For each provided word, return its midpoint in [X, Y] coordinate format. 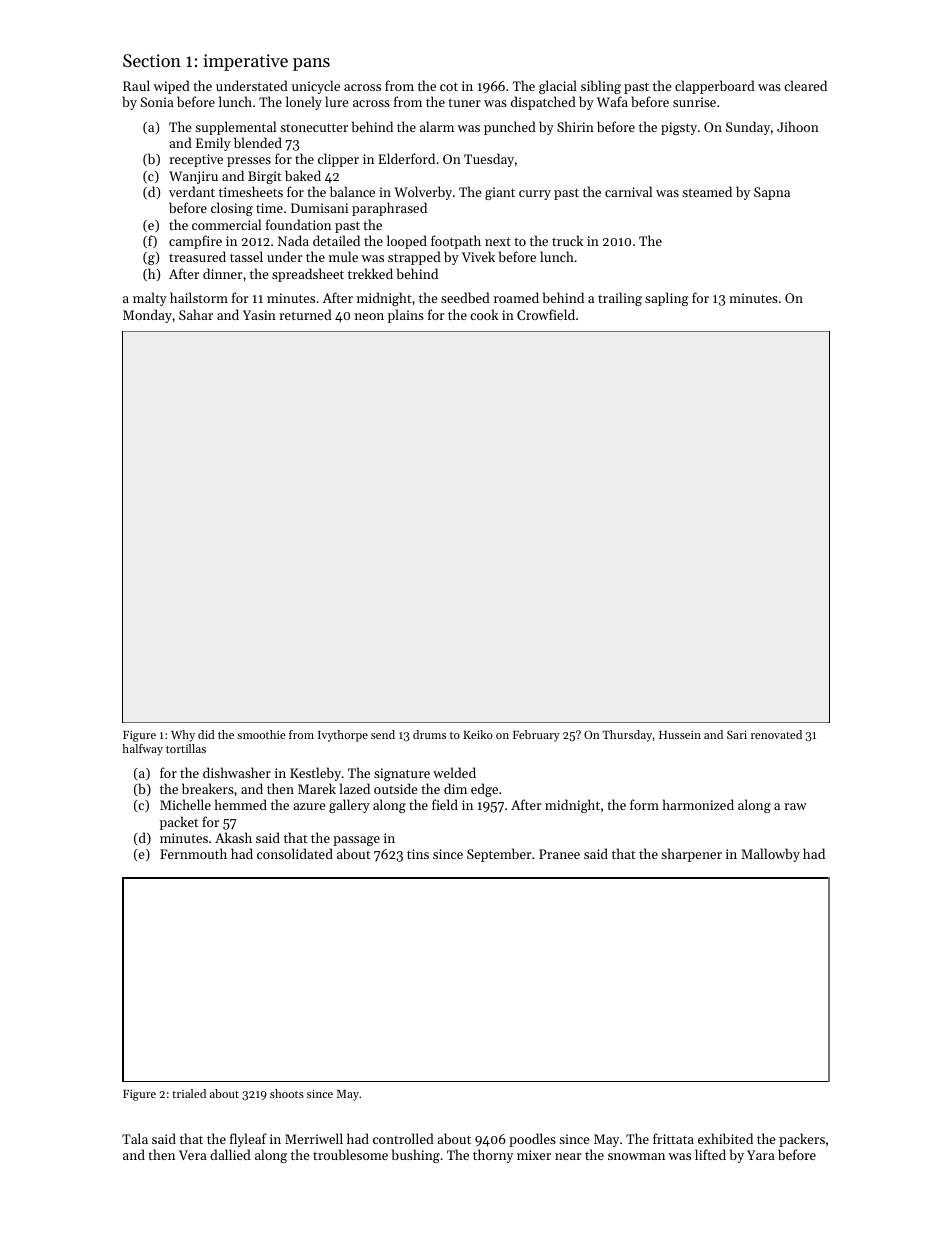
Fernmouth [193, 853]
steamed [707, 191]
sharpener [691, 855]
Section [152, 60]
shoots [287, 1093]
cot [449, 86]
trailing [620, 299]
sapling [667, 299]
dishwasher [237, 772]
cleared [805, 85]
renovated [776, 734]
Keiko [478, 734]
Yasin [259, 315]
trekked [370, 273]
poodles [532, 1140]
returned [305, 314]
